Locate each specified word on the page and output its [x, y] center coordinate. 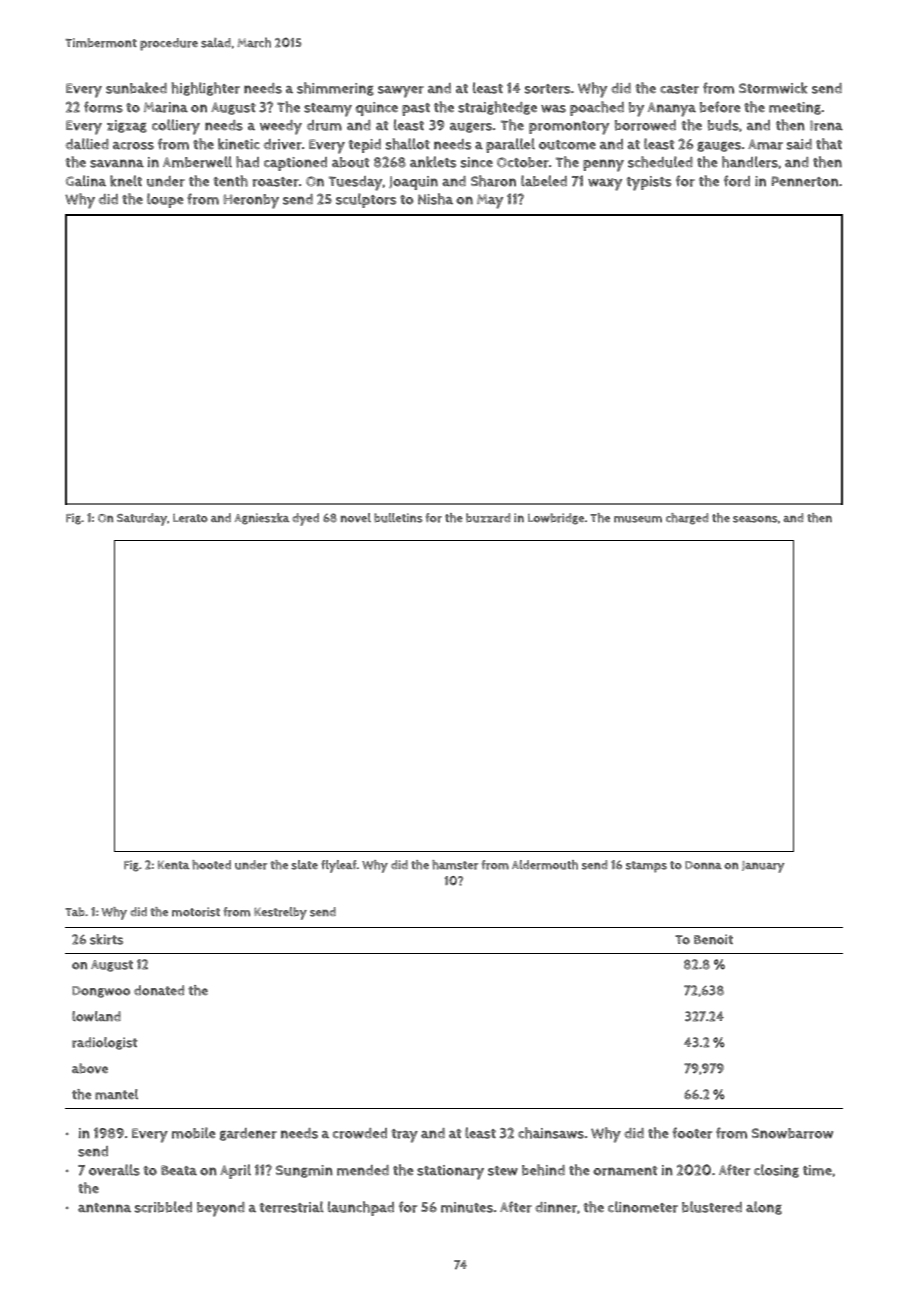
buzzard [488, 518]
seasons [755, 519]
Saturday [142, 519]
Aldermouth [545, 865]
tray [404, 1136]
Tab [75, 912]
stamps [646, 867]
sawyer [401, 92]
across [133, 146]
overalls [114, 1170]
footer [692, 1133]
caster [679, 89]
